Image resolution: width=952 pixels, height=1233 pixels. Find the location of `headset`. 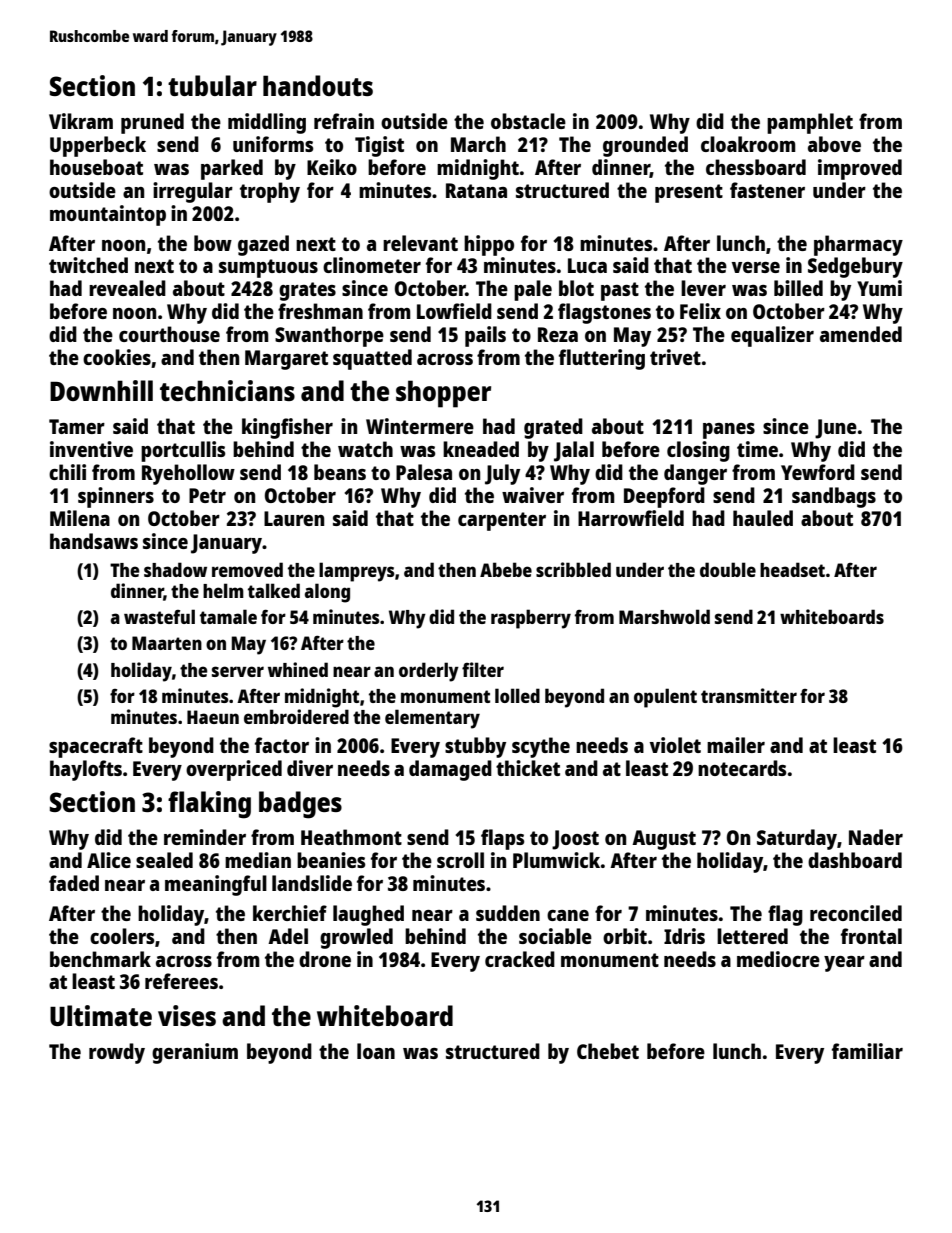

headset is located at coordinates (792, 569).
